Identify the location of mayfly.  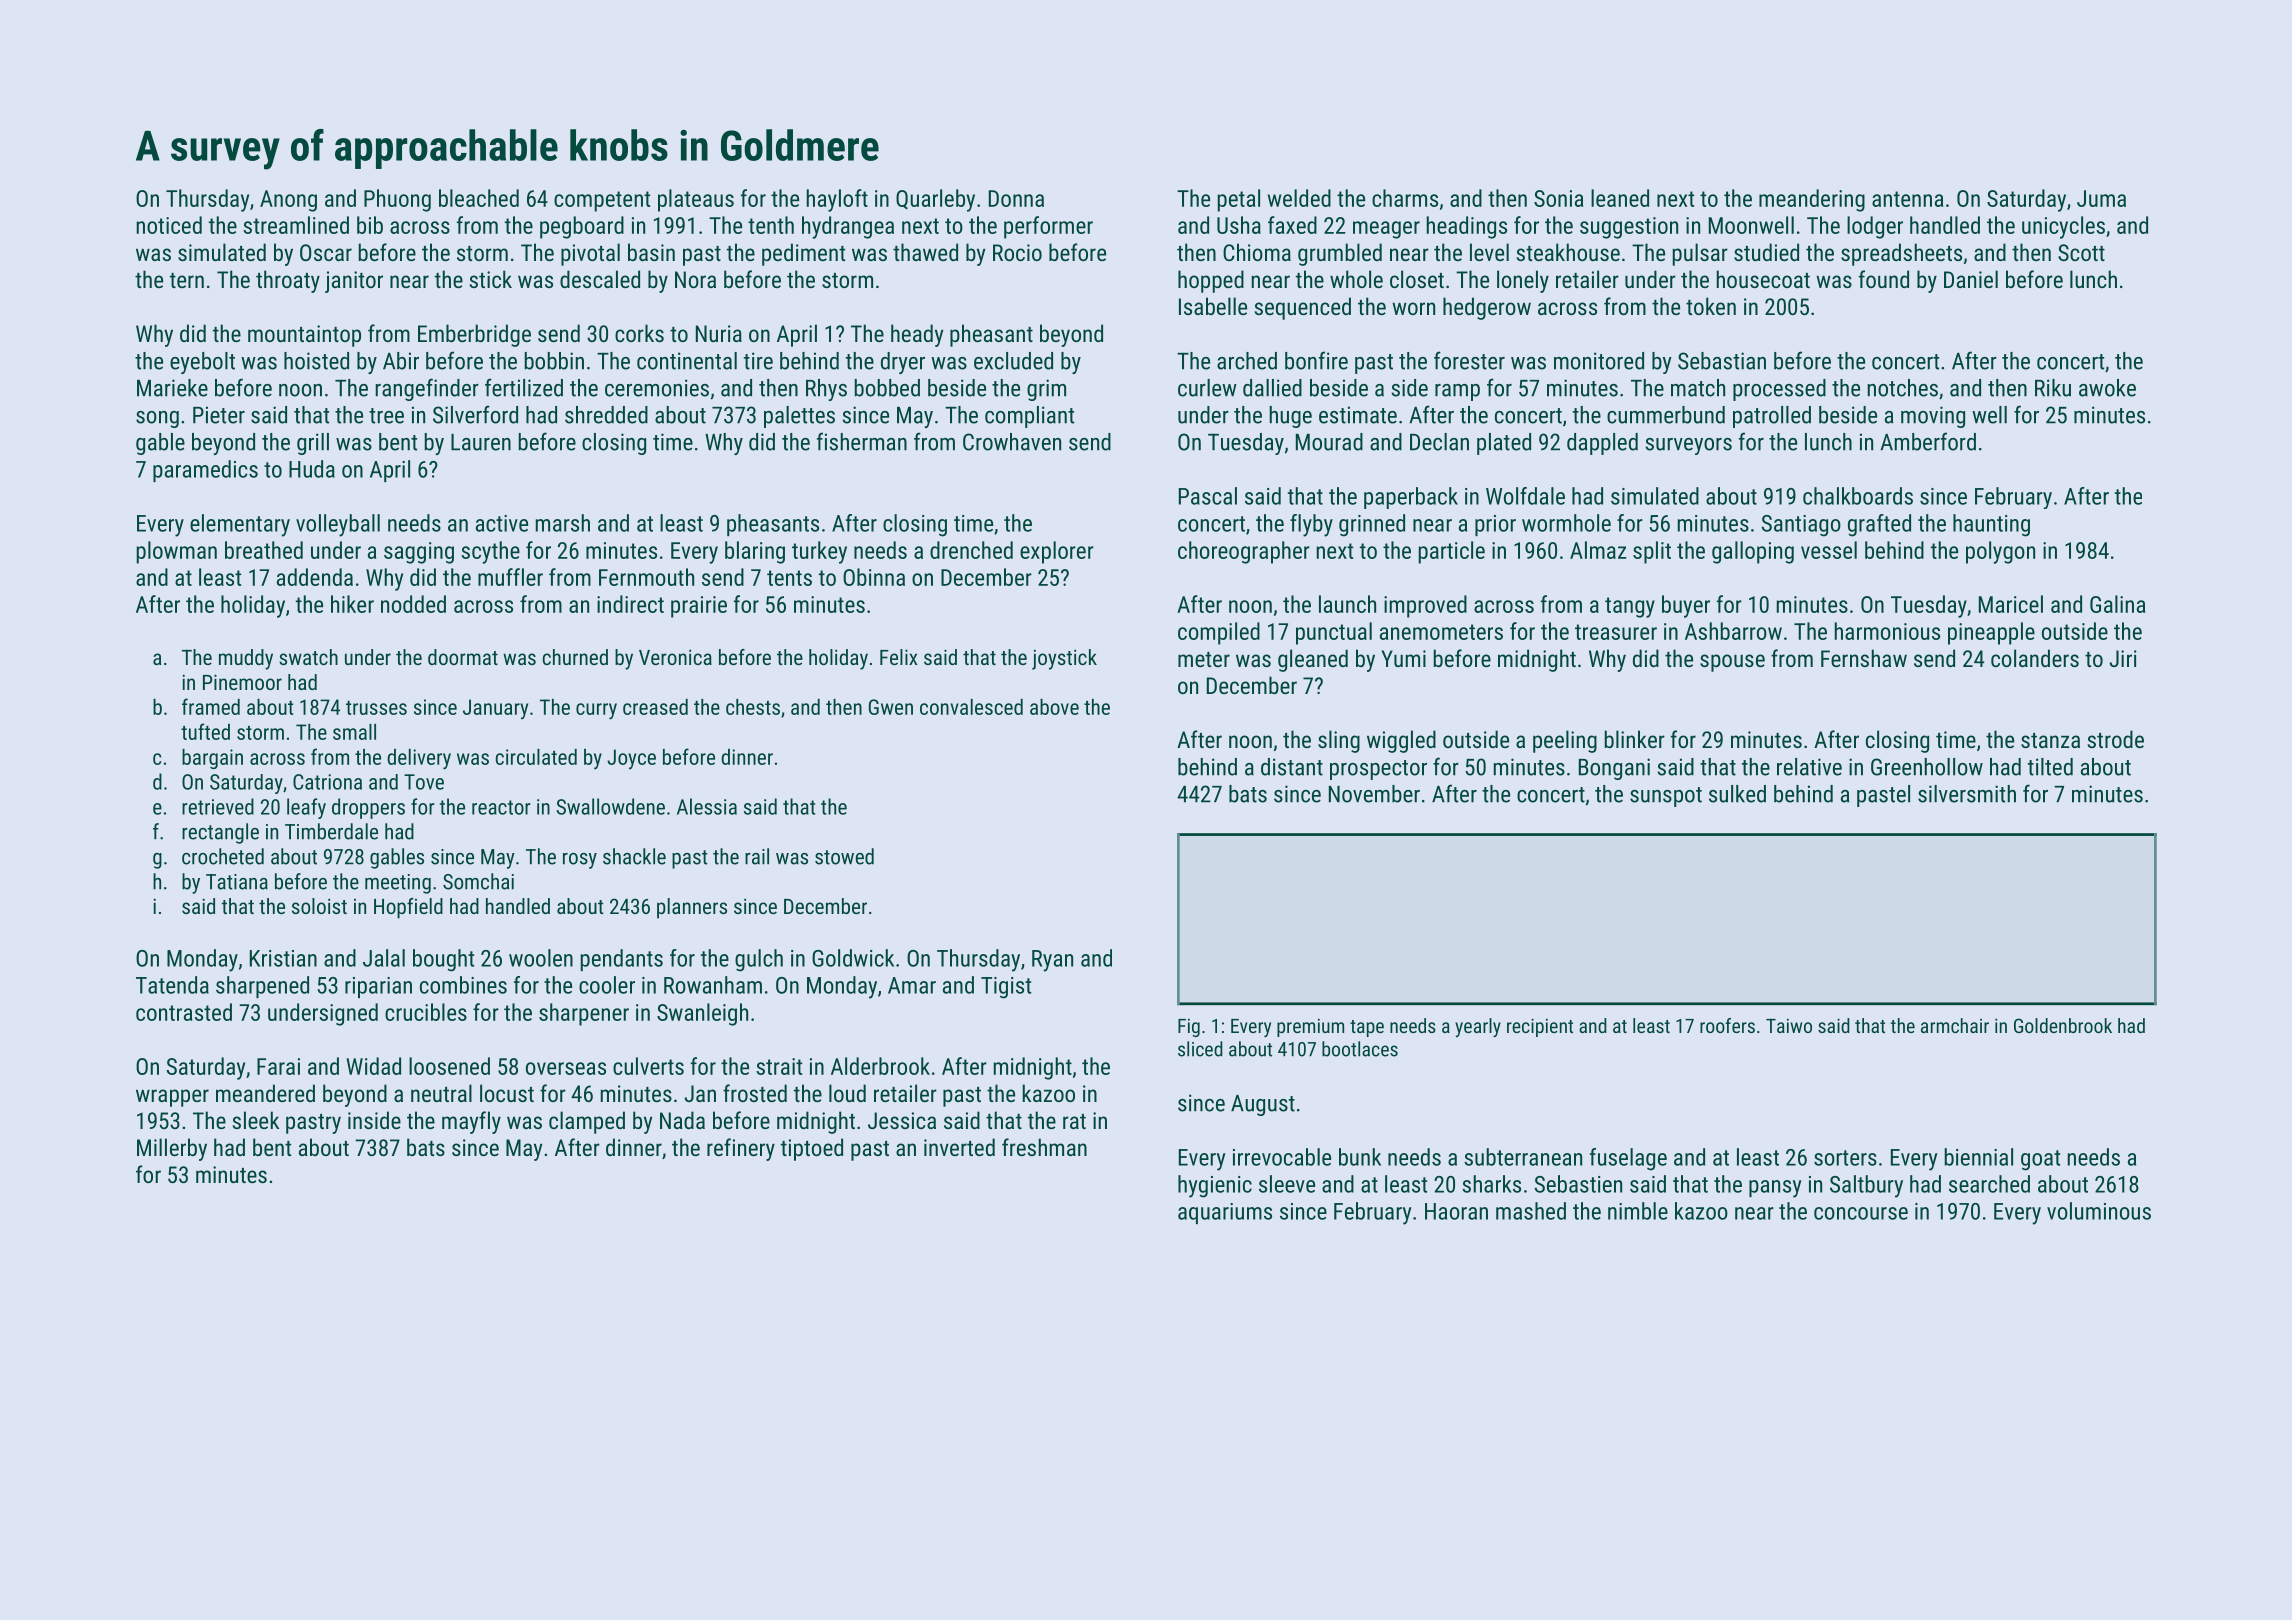
(471, 1122).
